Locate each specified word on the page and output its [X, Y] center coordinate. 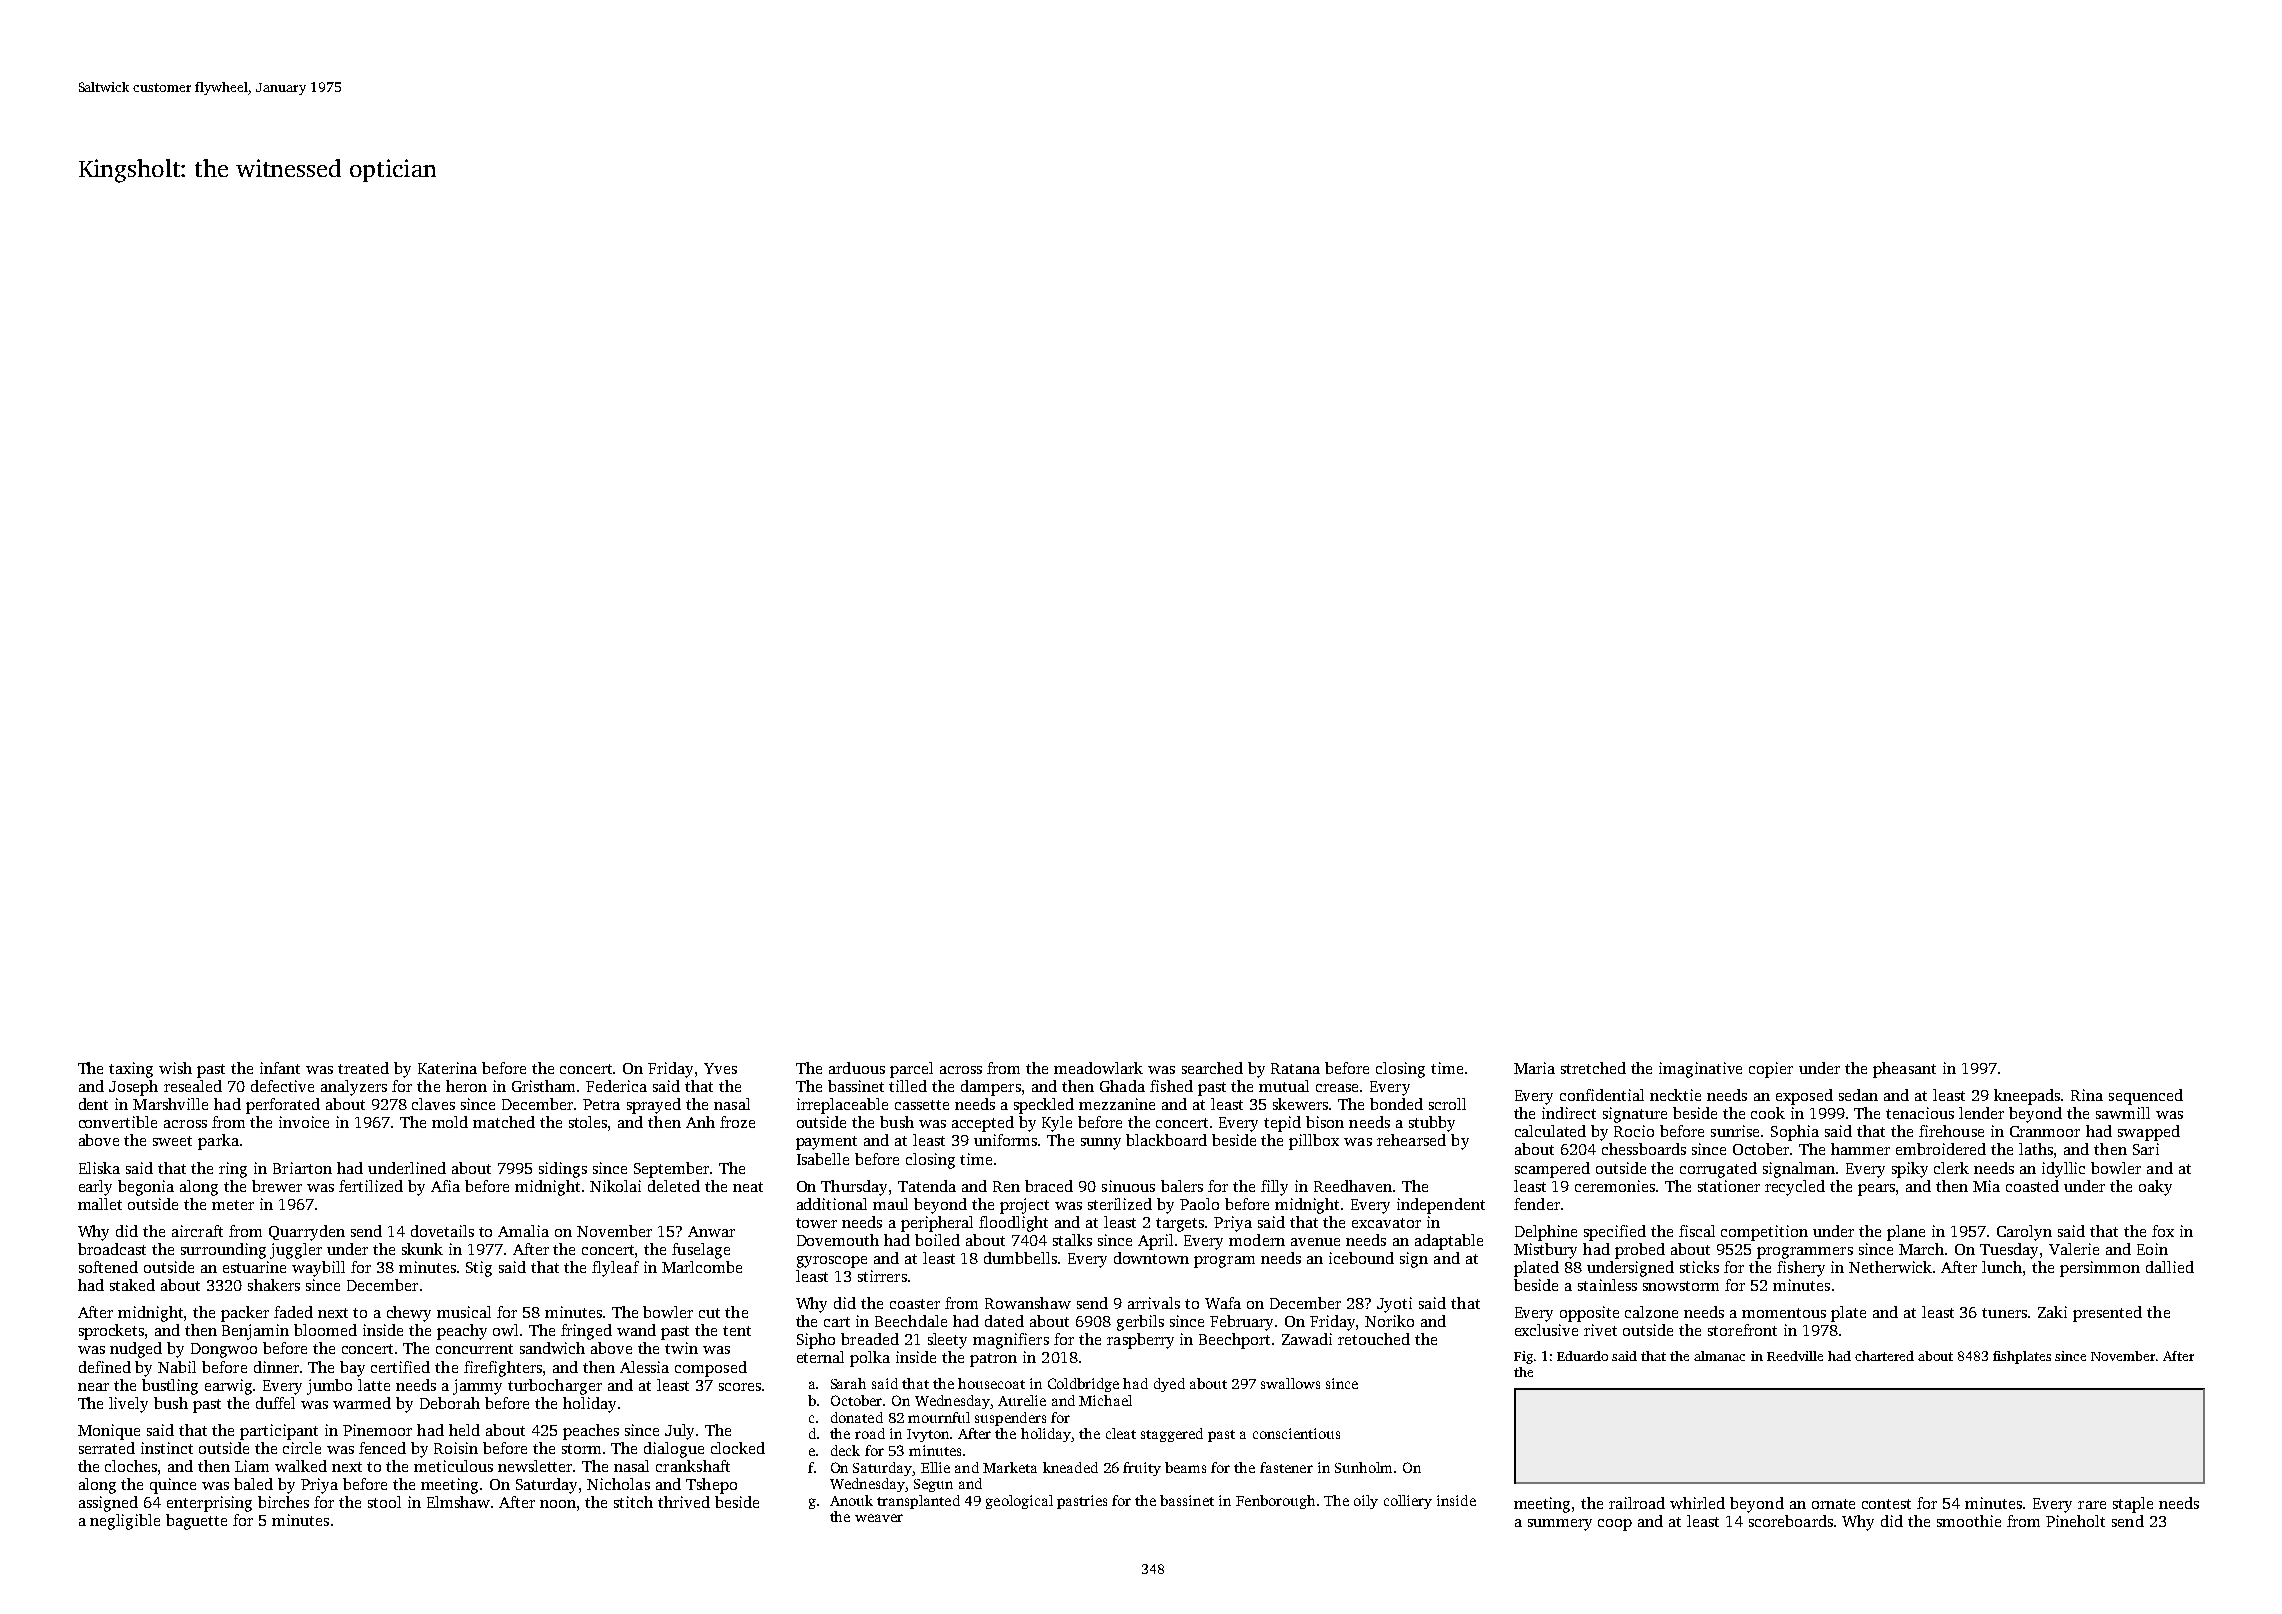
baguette [196, 1522]
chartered [1884, 1356]
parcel [911, 1070]
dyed [1169, 1385]
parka [218, 1142]
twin [681, 1348]
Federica [616, 1086]
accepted [983, 1124]
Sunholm [1363, 1467]
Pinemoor [377, 1430]
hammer [1860, 1149]
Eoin [2152, 1249]
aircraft [197, 1231]
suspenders [1010, 1419]
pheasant [1904, 1070]
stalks [1072, 1240]
